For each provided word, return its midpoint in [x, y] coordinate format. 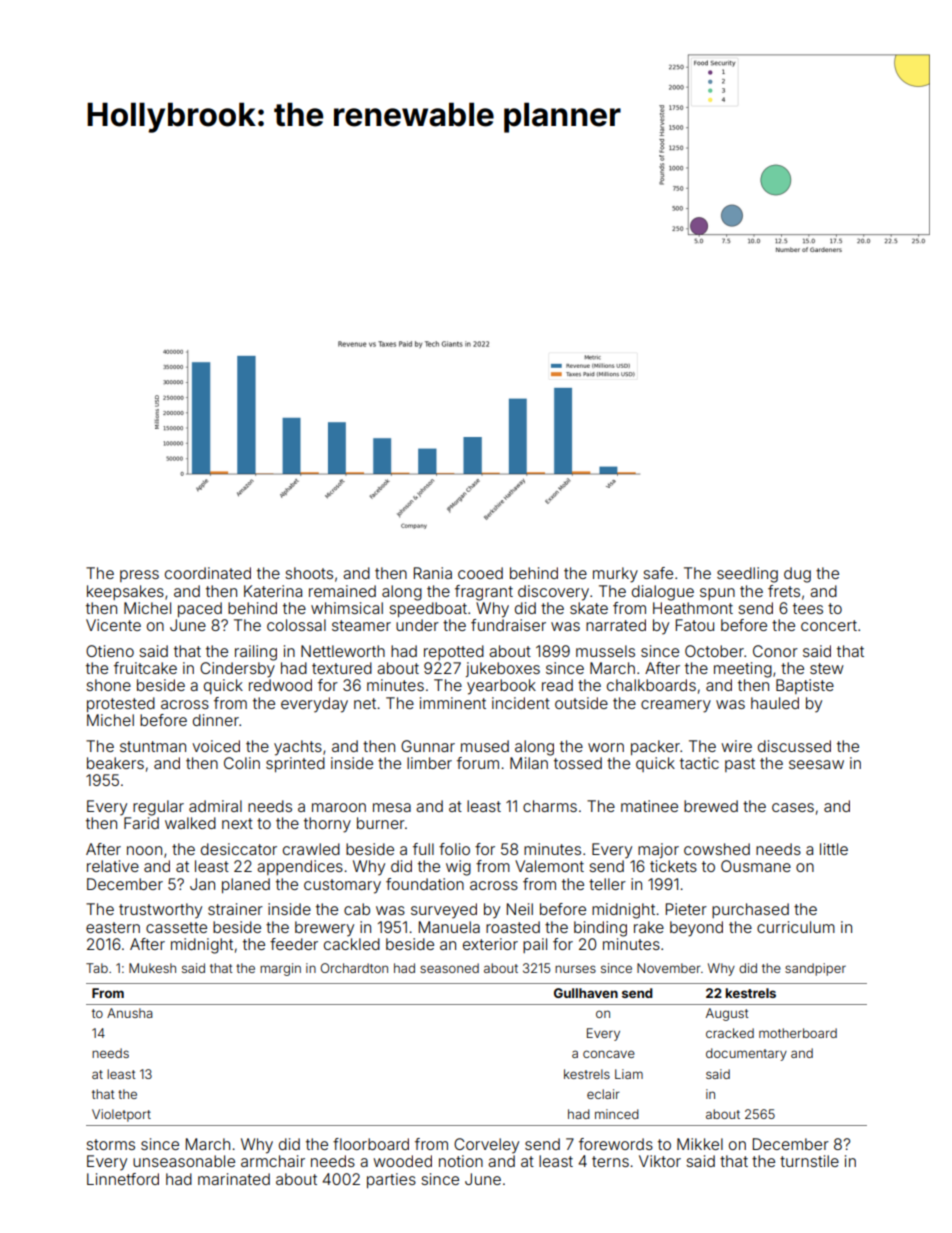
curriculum [796, 927]
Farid [141, 823]
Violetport [121, 1115]
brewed [711, 806]
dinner [216, 720]
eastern [113, 927]
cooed [480, 573]
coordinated [208, 573]
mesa [392, 807]
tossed [578, 763]
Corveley [486, 1146]
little [834, 849]
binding [600, 929]
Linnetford [123, 1179]
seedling [747, 575]
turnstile [809, 1161]
